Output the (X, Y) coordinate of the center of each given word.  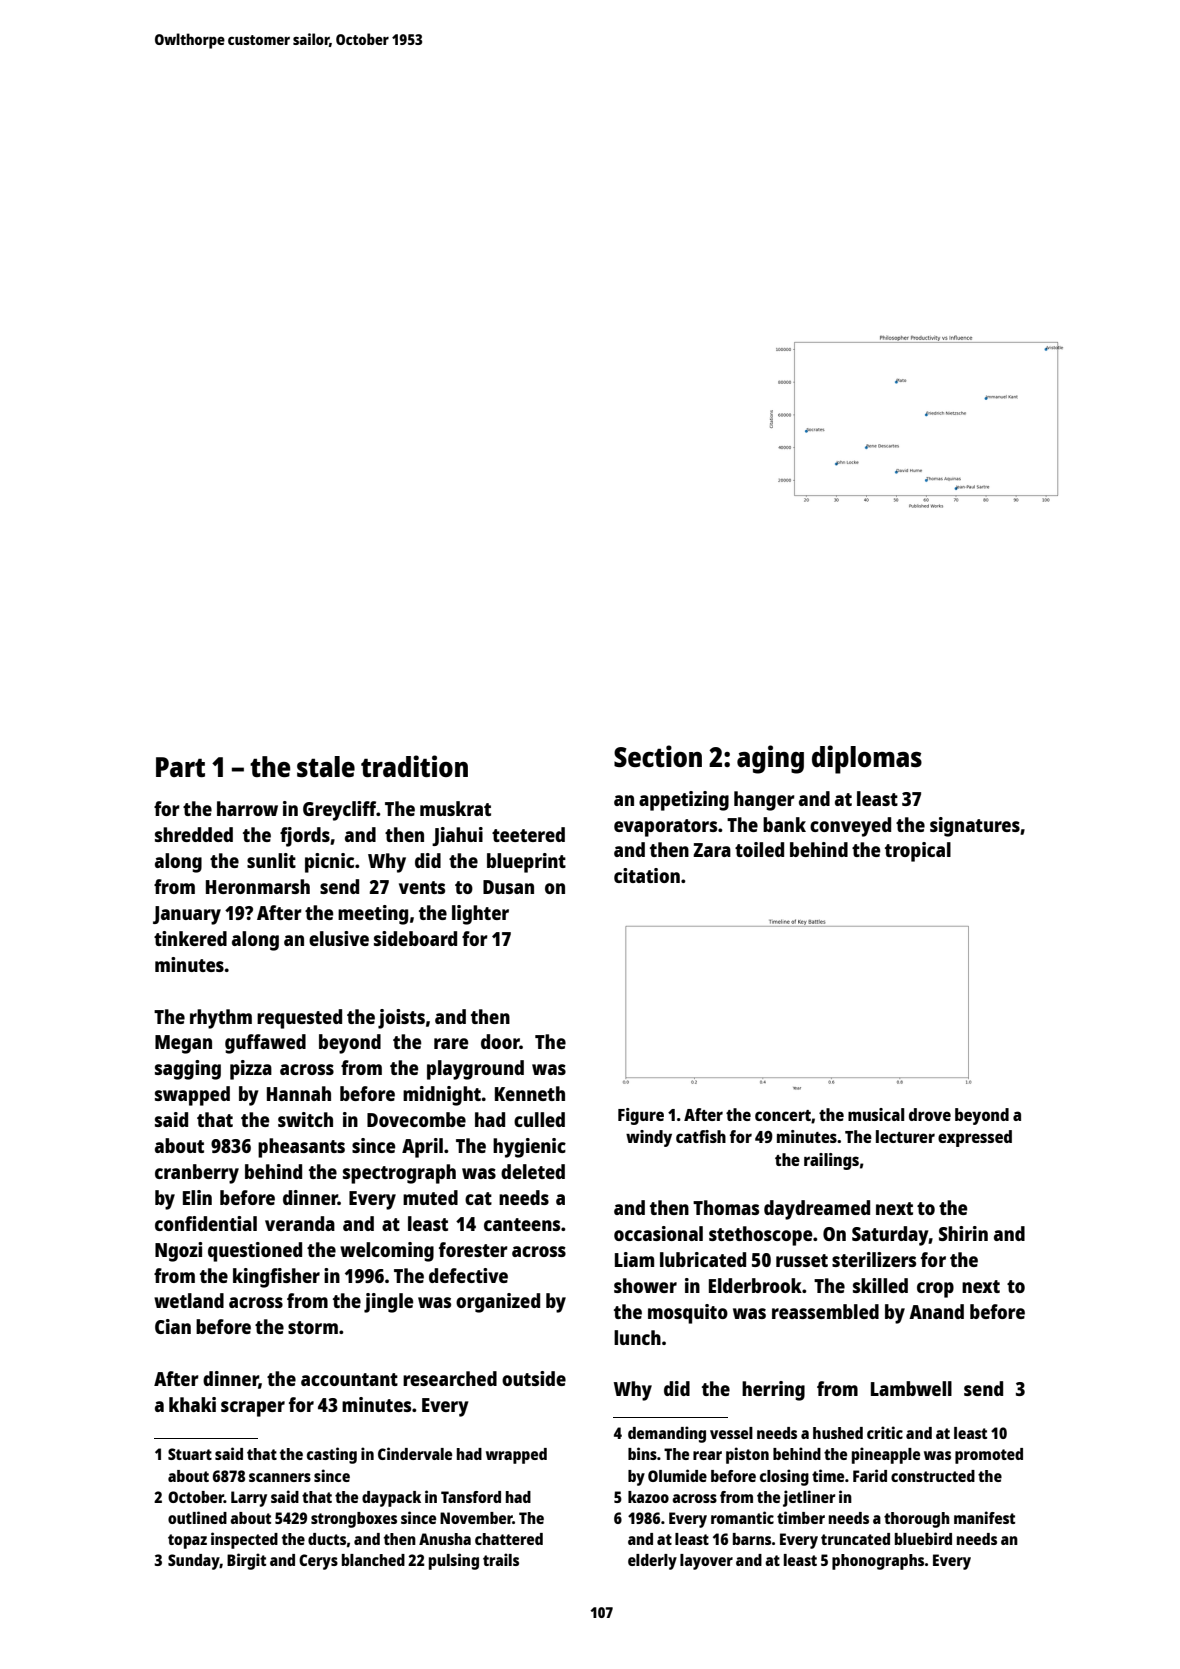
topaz (187, 1541)
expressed (975, 1138)
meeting (373, 915)
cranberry (197, 1174)
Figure (641, 1116)
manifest (984, 1517)
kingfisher (276, 1278)
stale (326, 766)
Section (658, 756)
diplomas (867, 759)
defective (468, 1275)
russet (802, 1260)
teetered (528, 834)
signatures (975, 827)
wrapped (516, 1456)
